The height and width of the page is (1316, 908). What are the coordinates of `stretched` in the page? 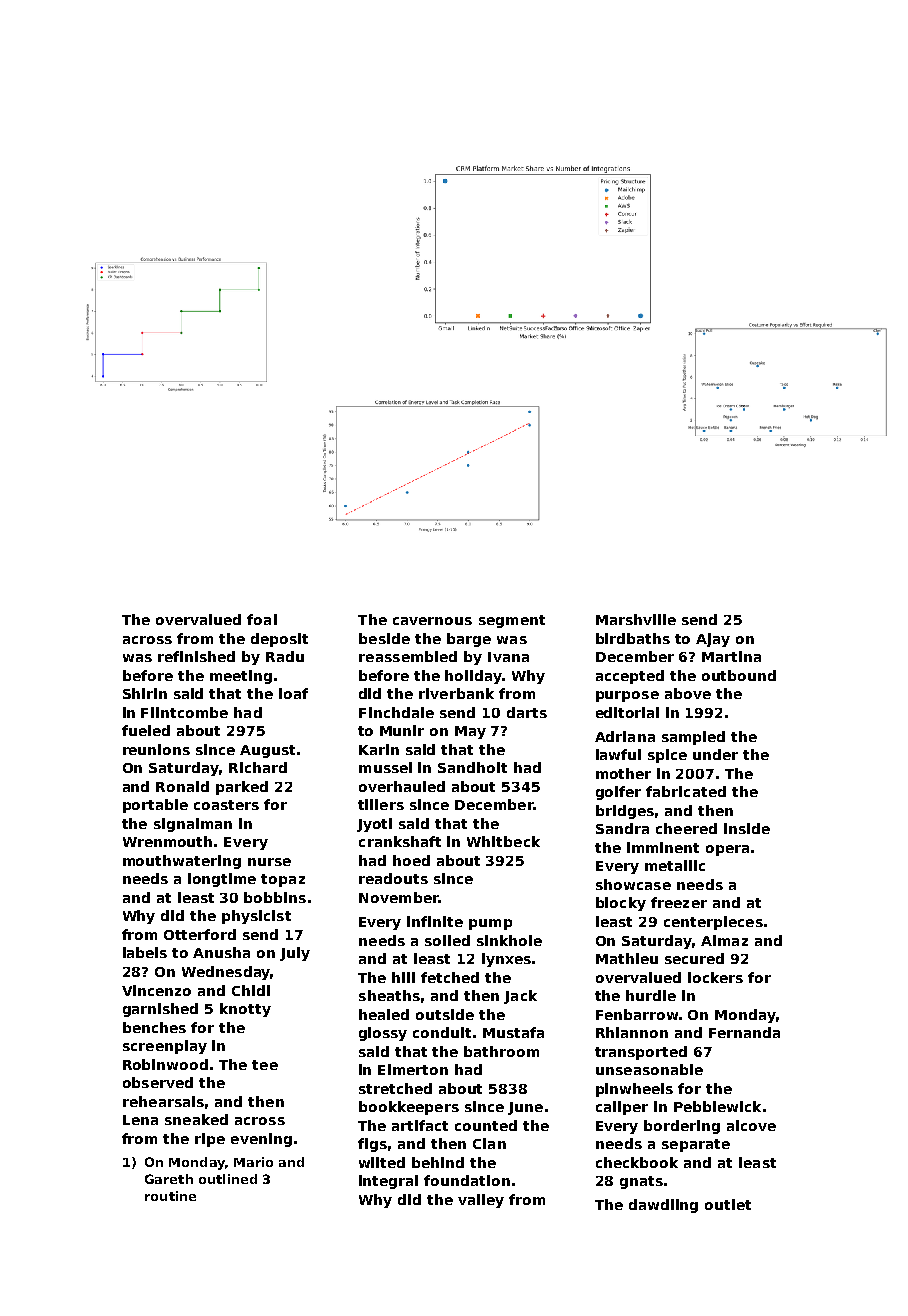 It's located at (395, 1088).
